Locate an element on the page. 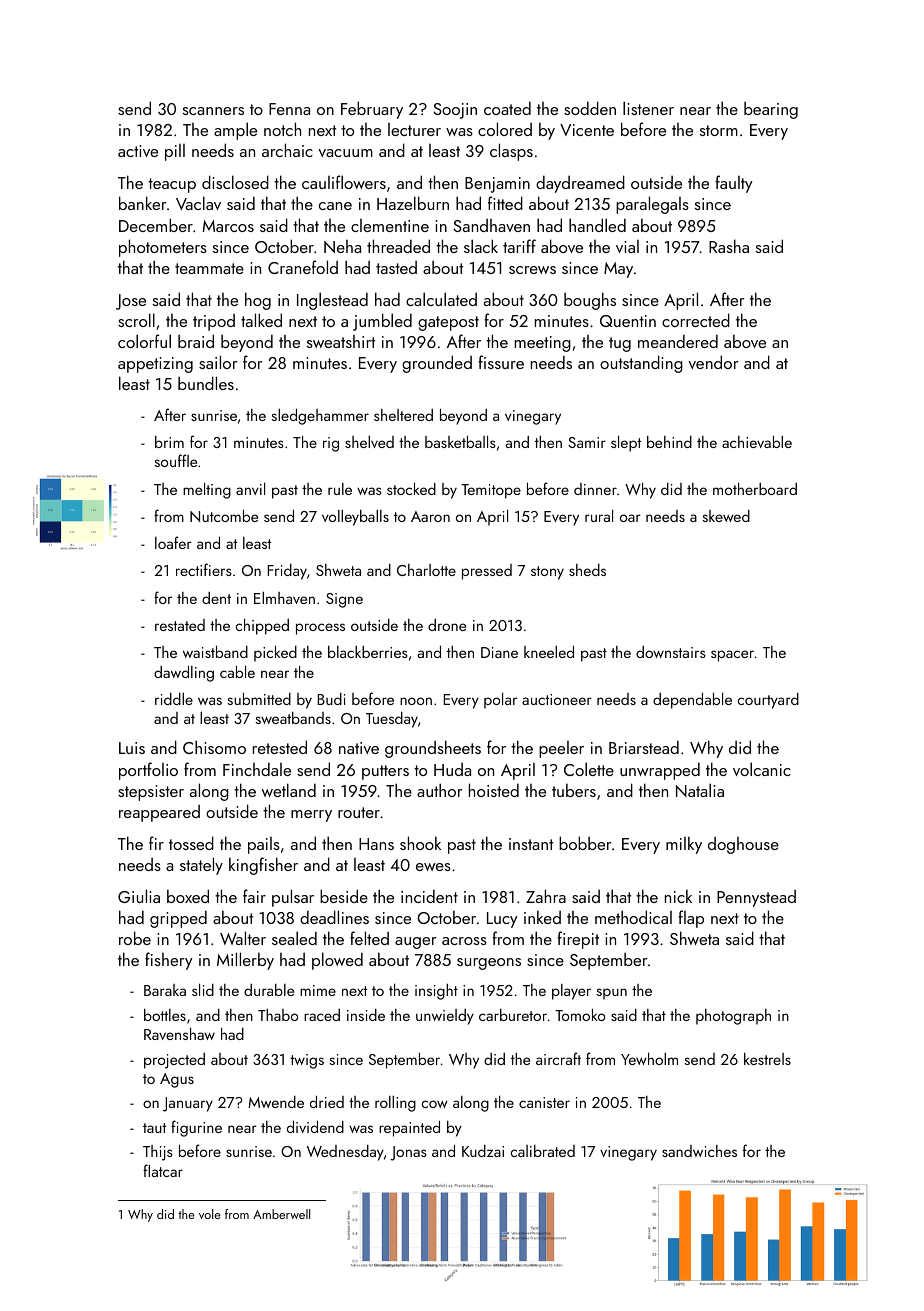 This image has height=1311, width=924. active is located at coordinates (138, 151).
